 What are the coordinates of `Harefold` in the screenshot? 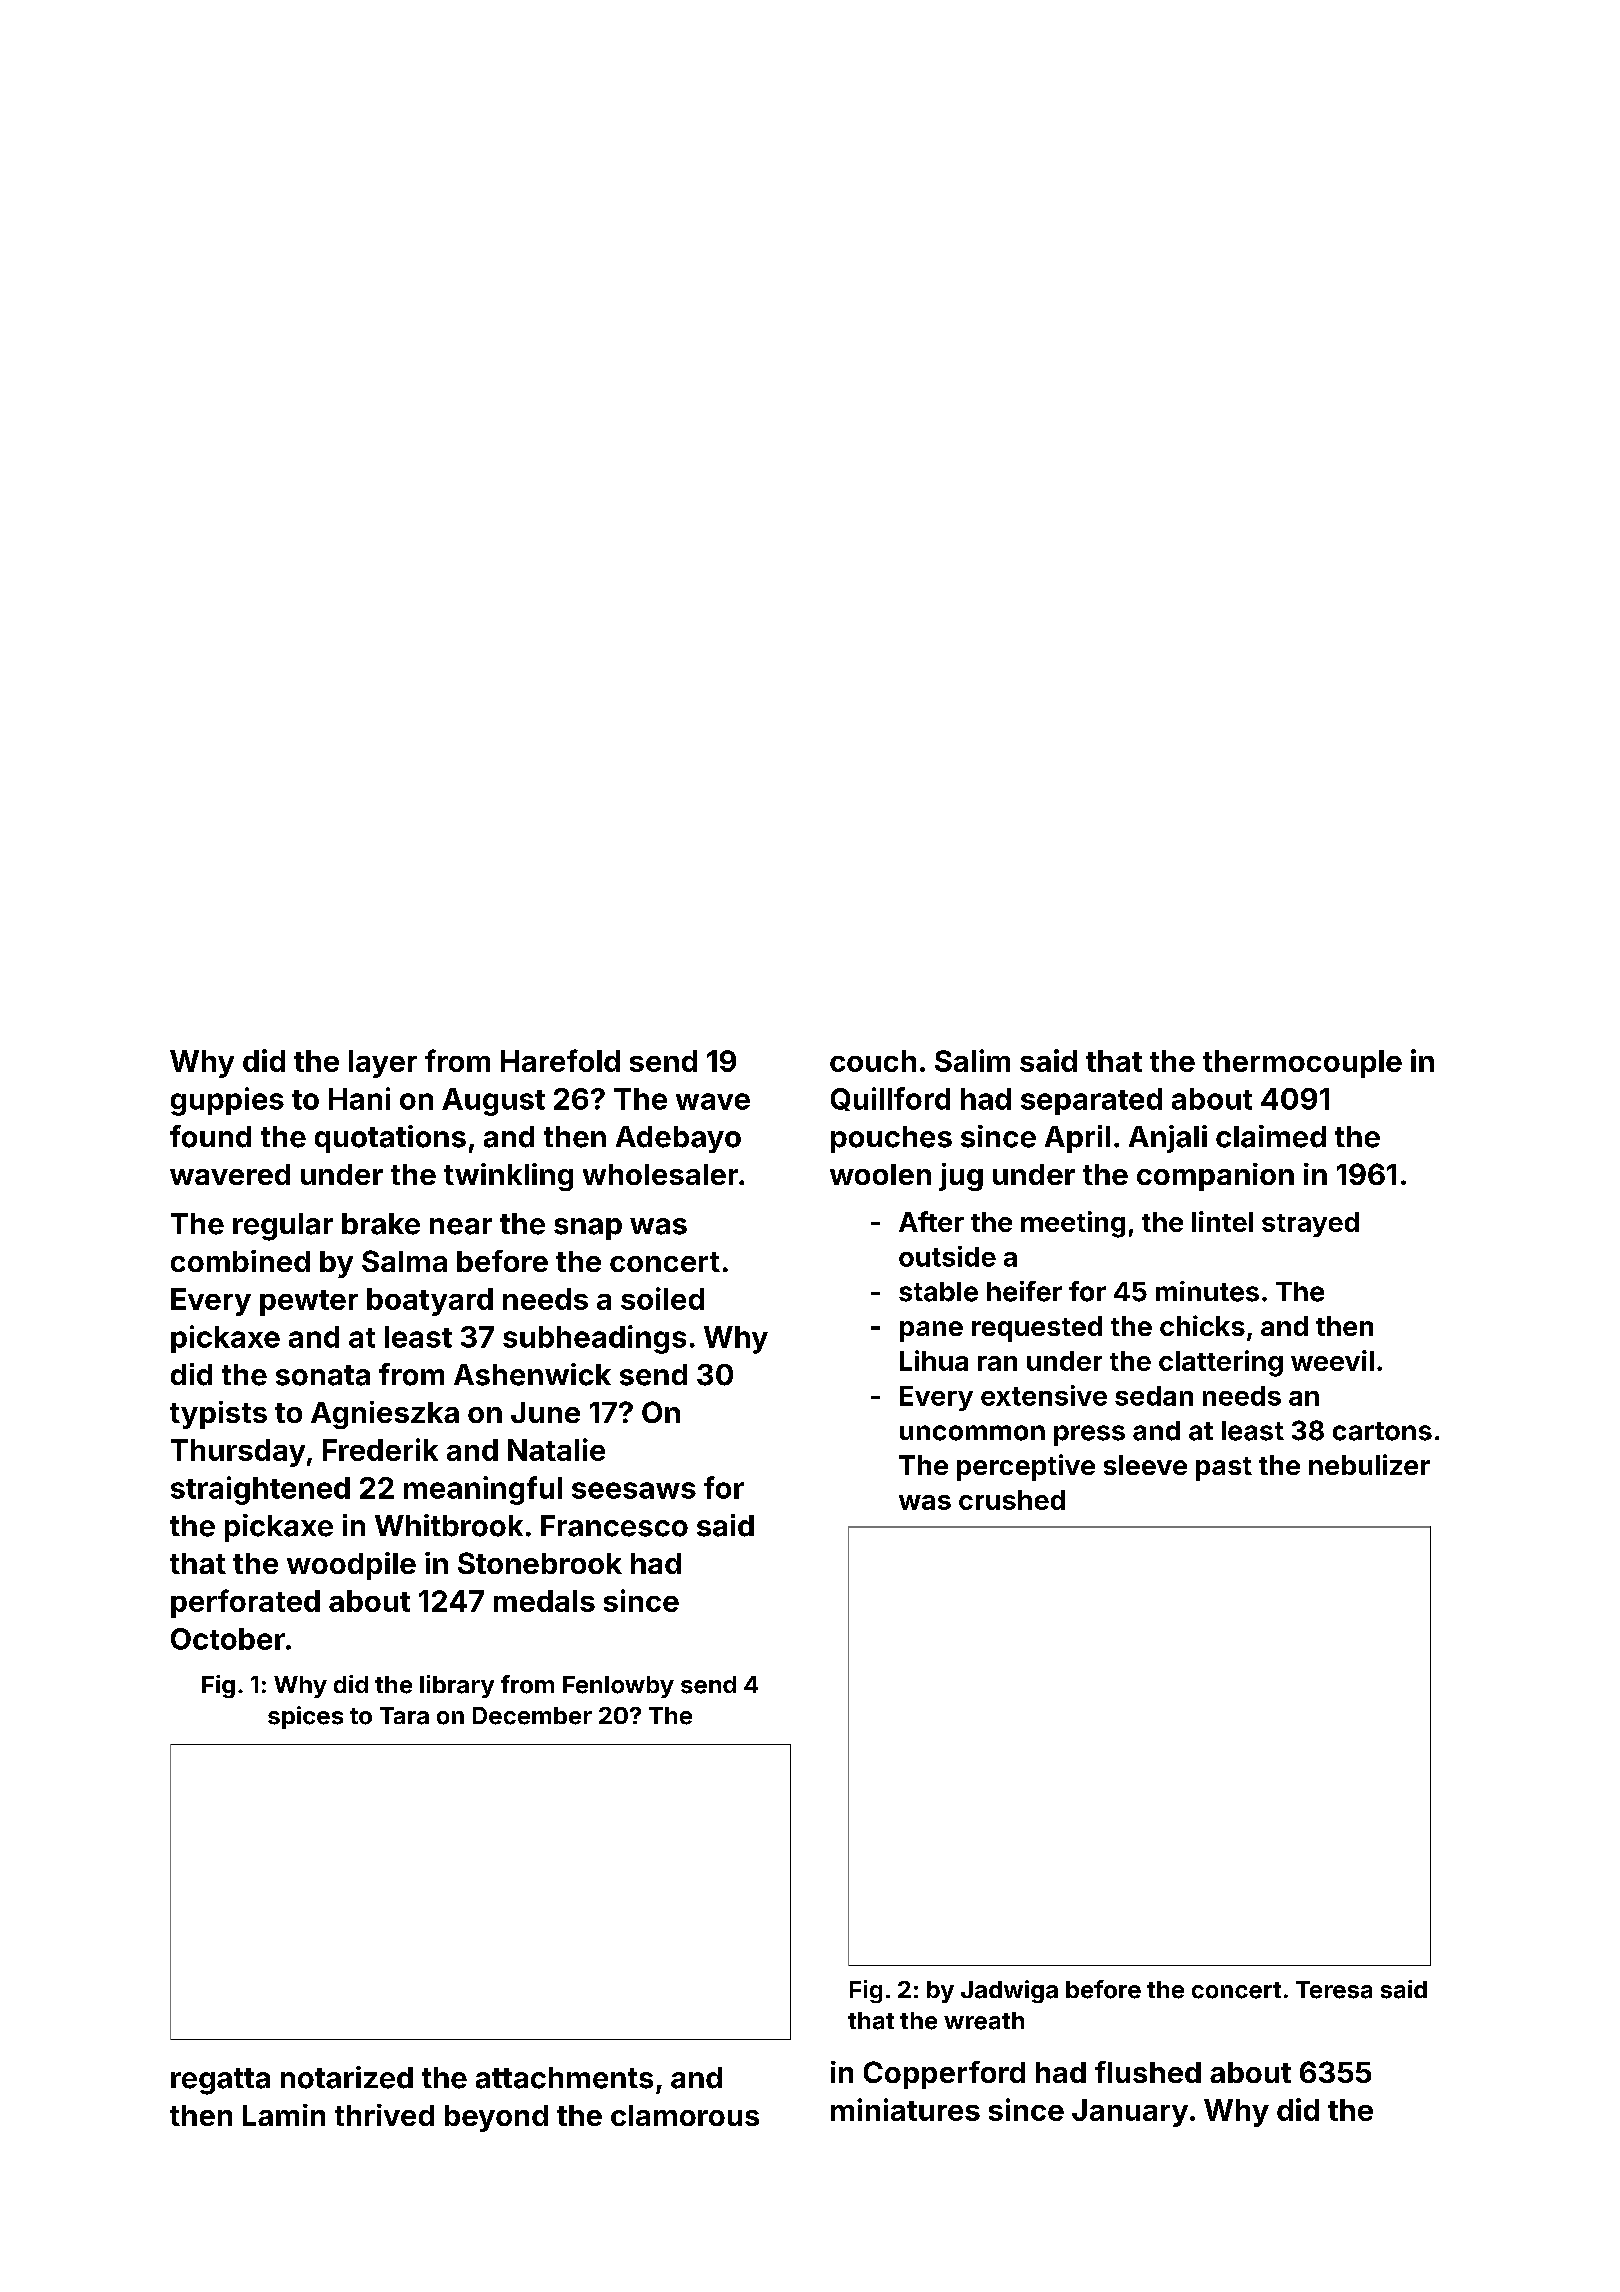 It's located at (560, 1060).
